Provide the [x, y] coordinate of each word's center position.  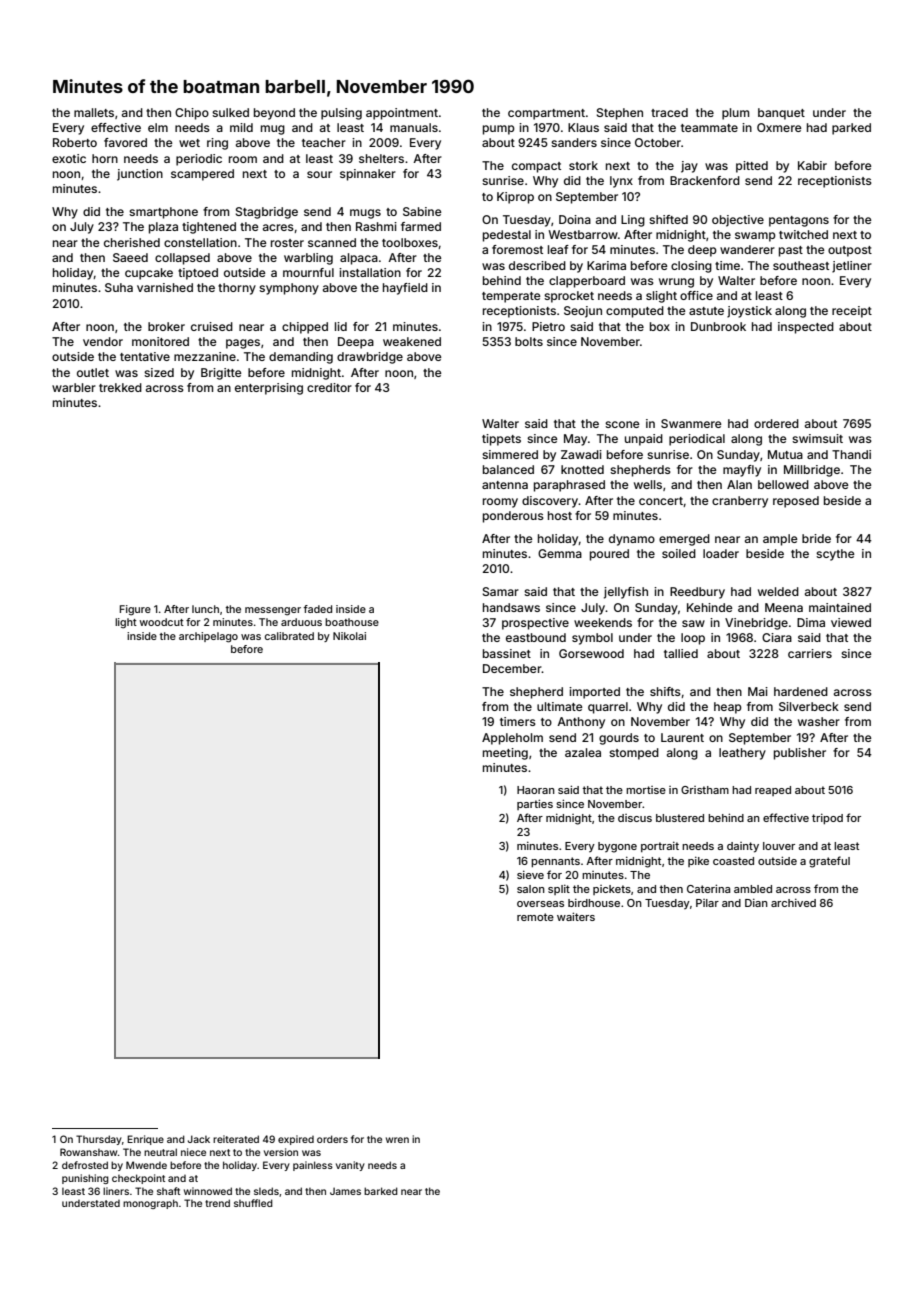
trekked [120, 387]
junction [140, 175]
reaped [773, 791]
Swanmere [691, 423]
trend [217, 1203]
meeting [505, 754]
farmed [421, 226]
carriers [810, 653]
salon [531, 889]
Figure [135, 610]
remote [535, 917]
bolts [529, 341]
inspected [806, 328]
